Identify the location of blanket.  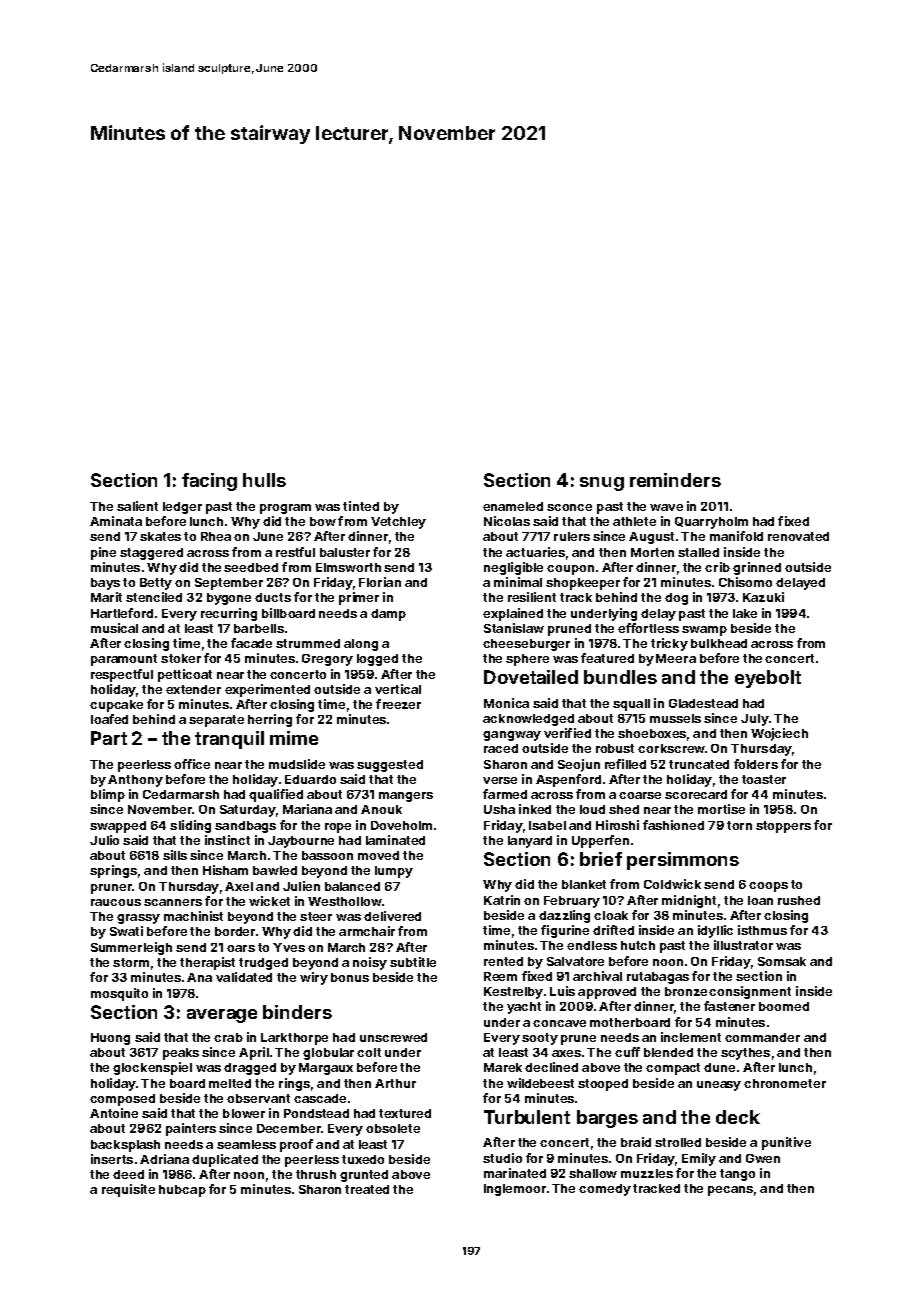
(584, 884).
